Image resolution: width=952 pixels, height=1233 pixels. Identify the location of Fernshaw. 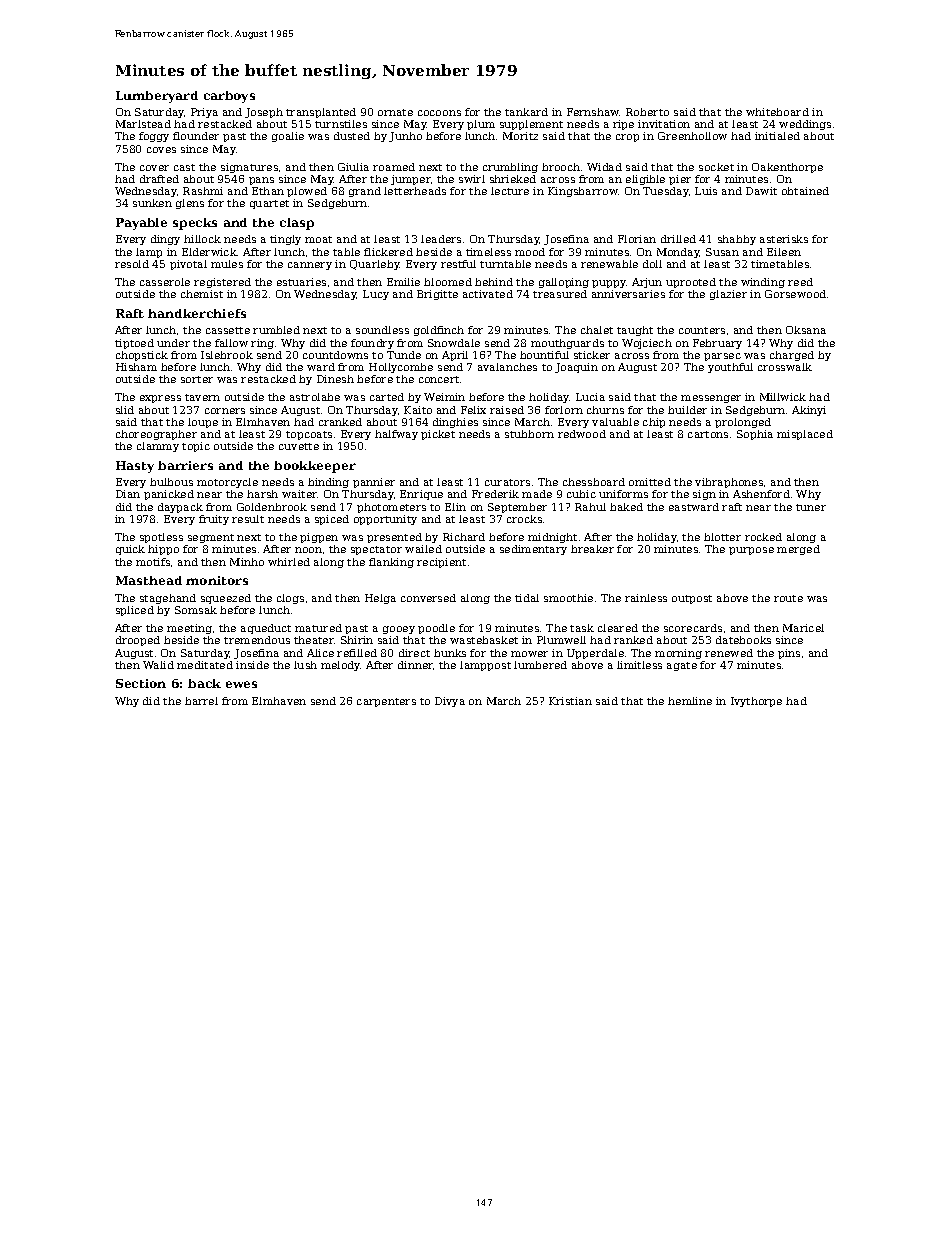
(593, 112).
